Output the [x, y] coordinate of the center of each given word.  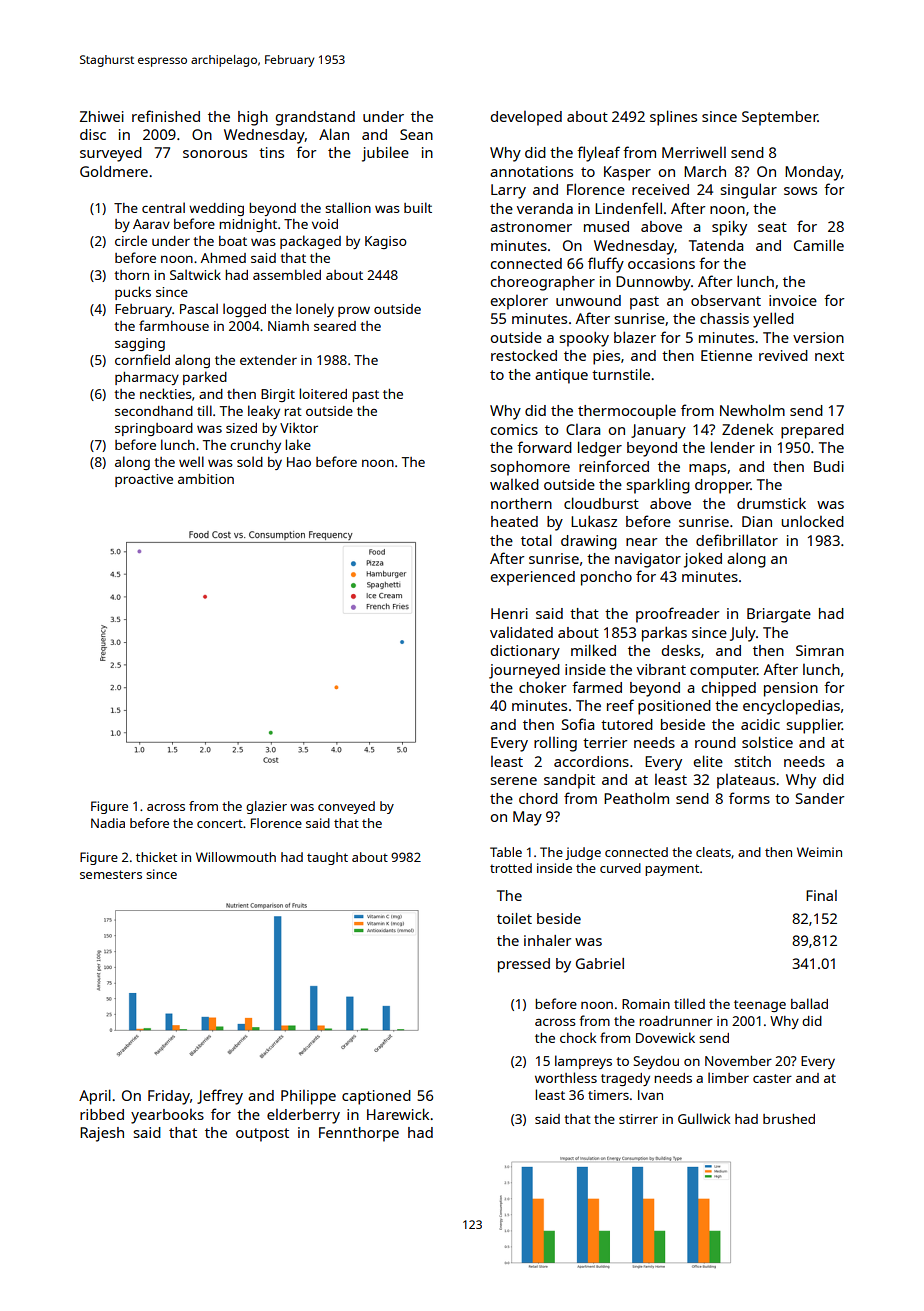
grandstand [315, 118]
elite [708, 761]
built [418, 207]
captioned [376, 1097]
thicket [156, 857]
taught [327, 858]
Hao [299, 462]
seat [772, 227]
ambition [206, 479]
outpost [262, 1135]
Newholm [752, 410]
